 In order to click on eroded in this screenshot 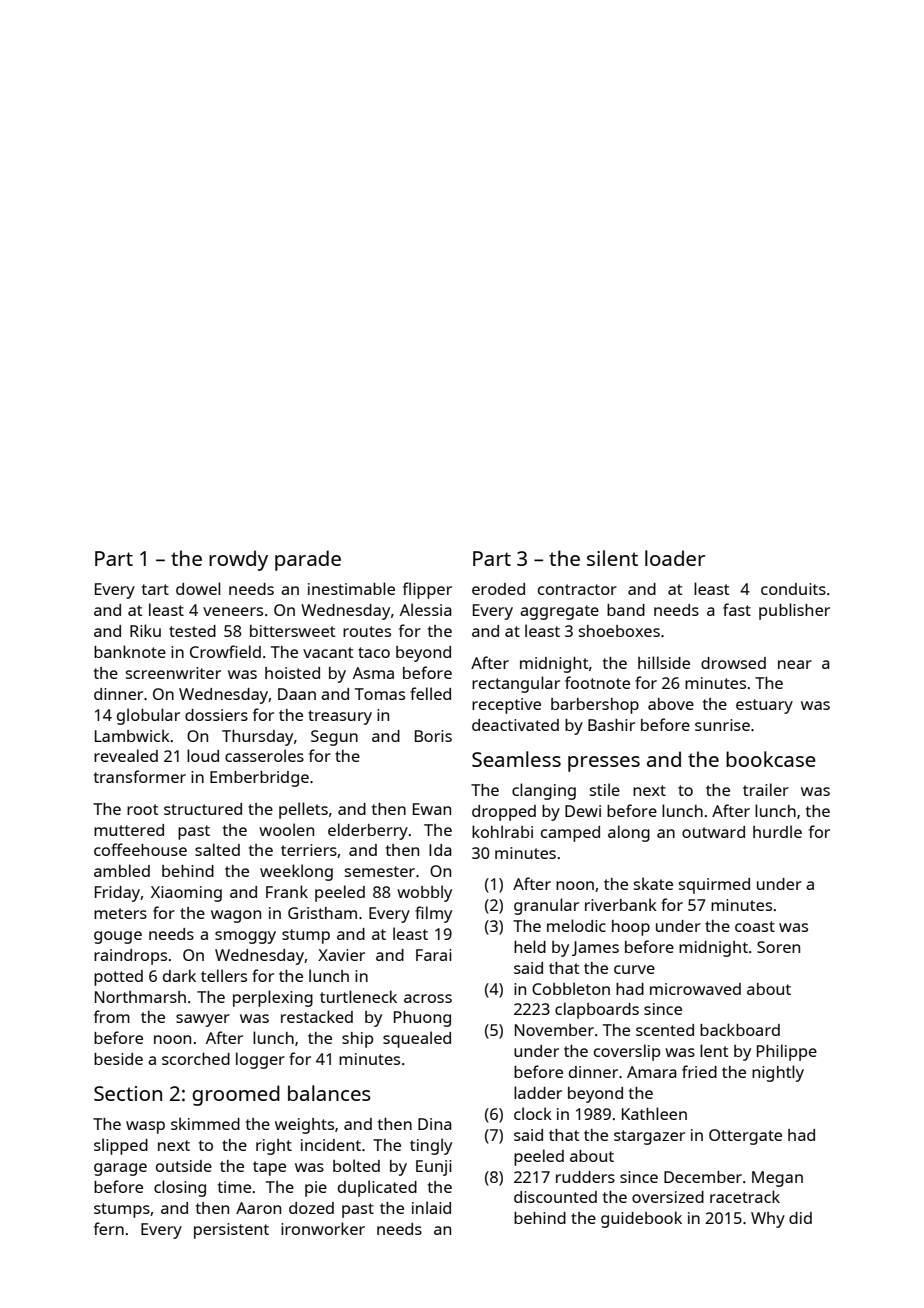, I will do `click(498, 589)`.
